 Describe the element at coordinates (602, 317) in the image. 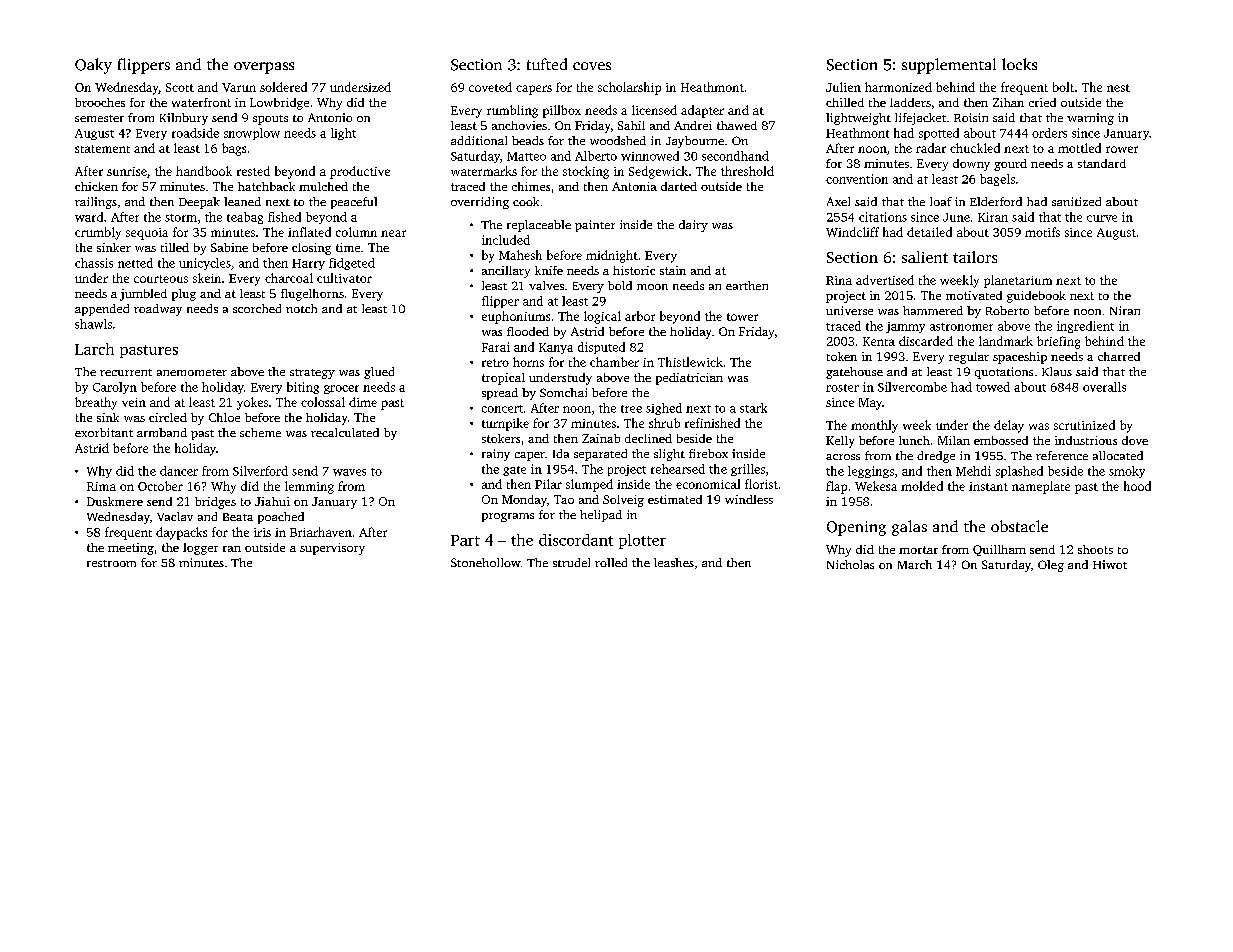

I see `logical` at that location.
